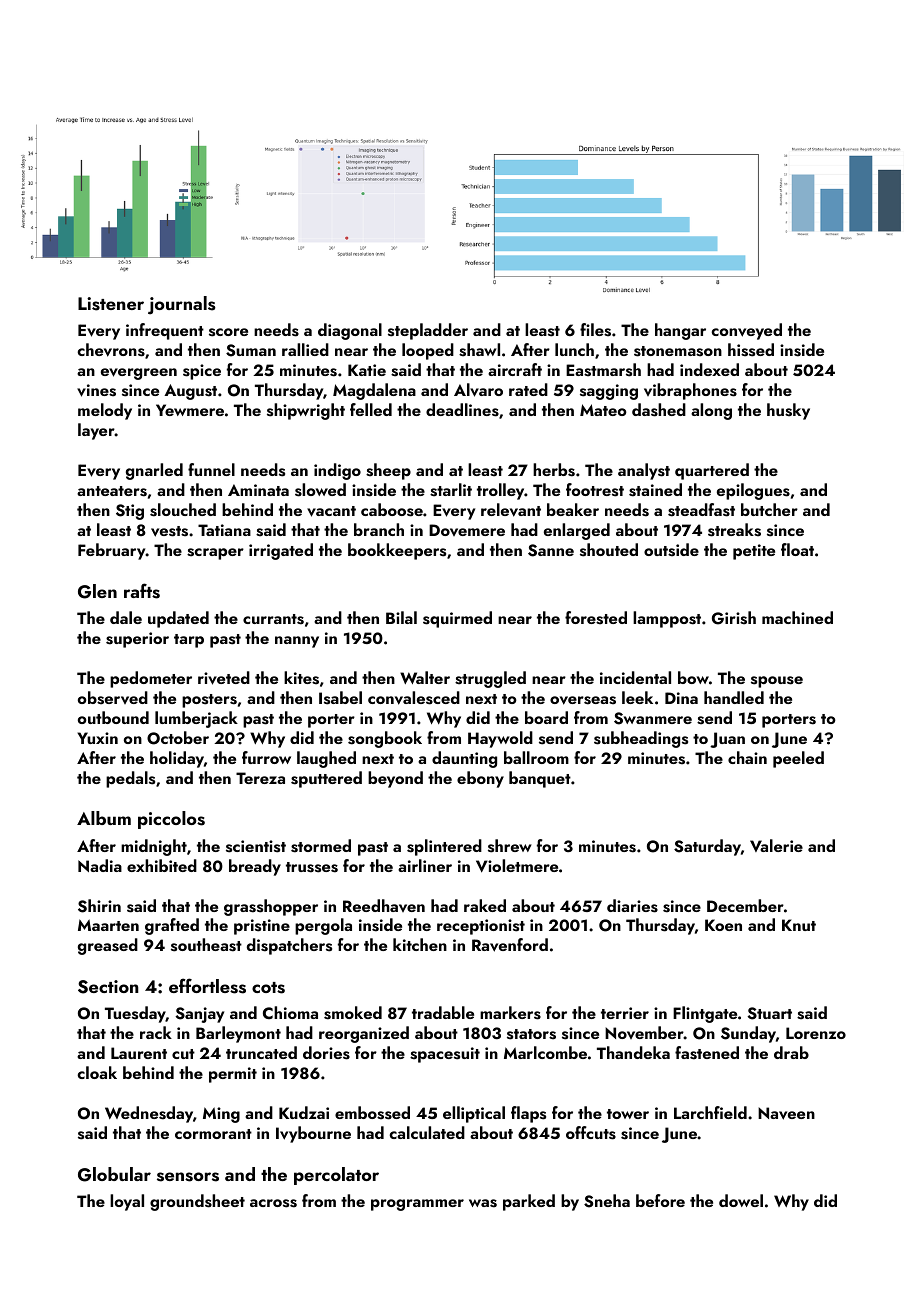 This page has width=924, height=1314. Describe the element at coordinates (190, 410) in the page. I see `Yewmere` at that location.
